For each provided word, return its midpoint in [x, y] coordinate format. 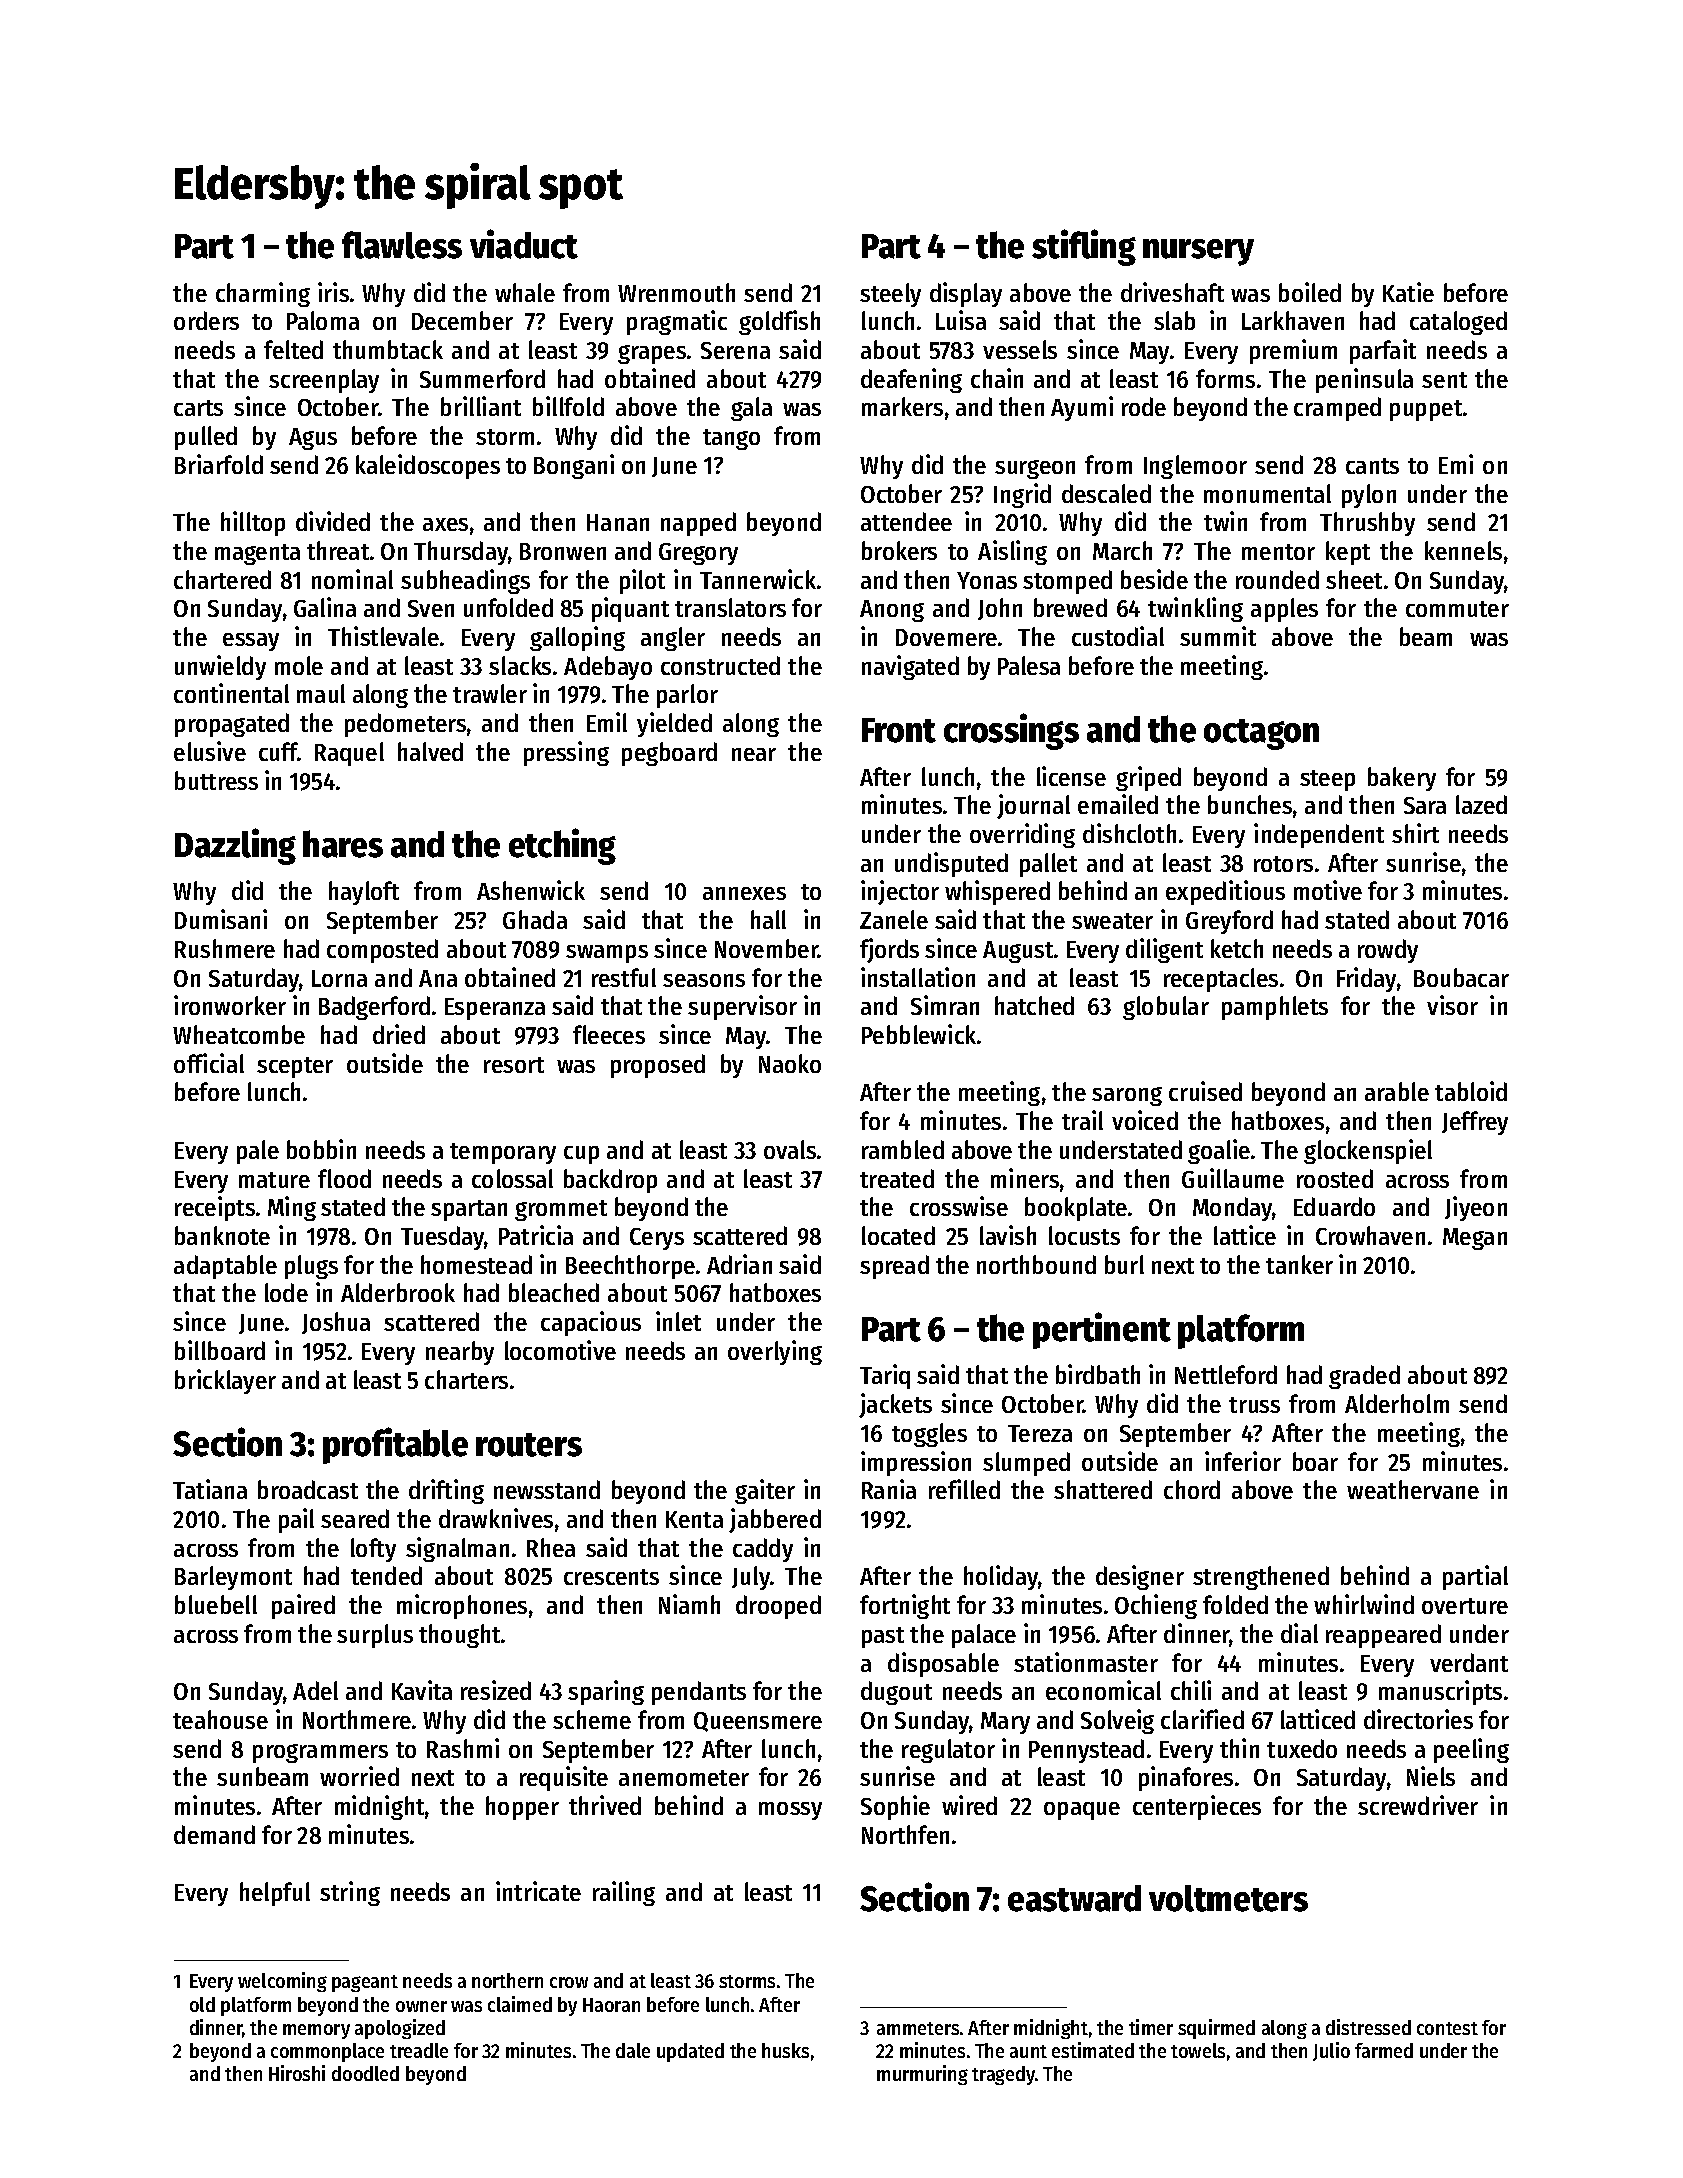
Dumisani [221, 919]
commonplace [327, 2052]
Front [899, 730]
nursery [1198, 252]
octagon [1261, 734]
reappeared [1383, 1636]
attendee [906, 521]
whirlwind [1364, 1604]
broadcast [308, 1489]
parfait [1383, 351]
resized [496, 1690]
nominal [352, 579]
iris [333, 292]
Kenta [694, 1519]
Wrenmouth [676, 292]
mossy [790, 1811]
